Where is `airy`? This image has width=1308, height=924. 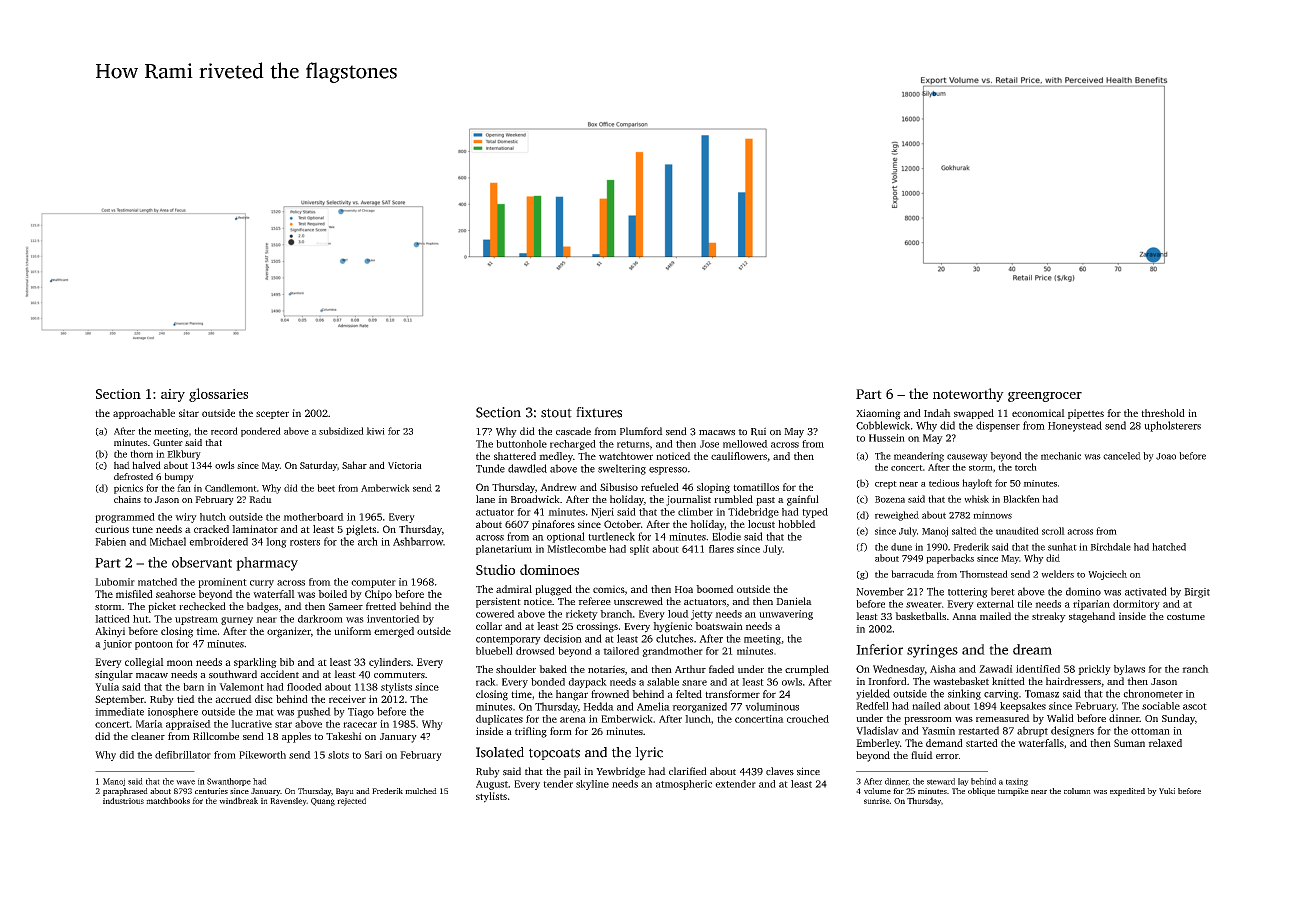
airy is located at coordinates (173, 395).
